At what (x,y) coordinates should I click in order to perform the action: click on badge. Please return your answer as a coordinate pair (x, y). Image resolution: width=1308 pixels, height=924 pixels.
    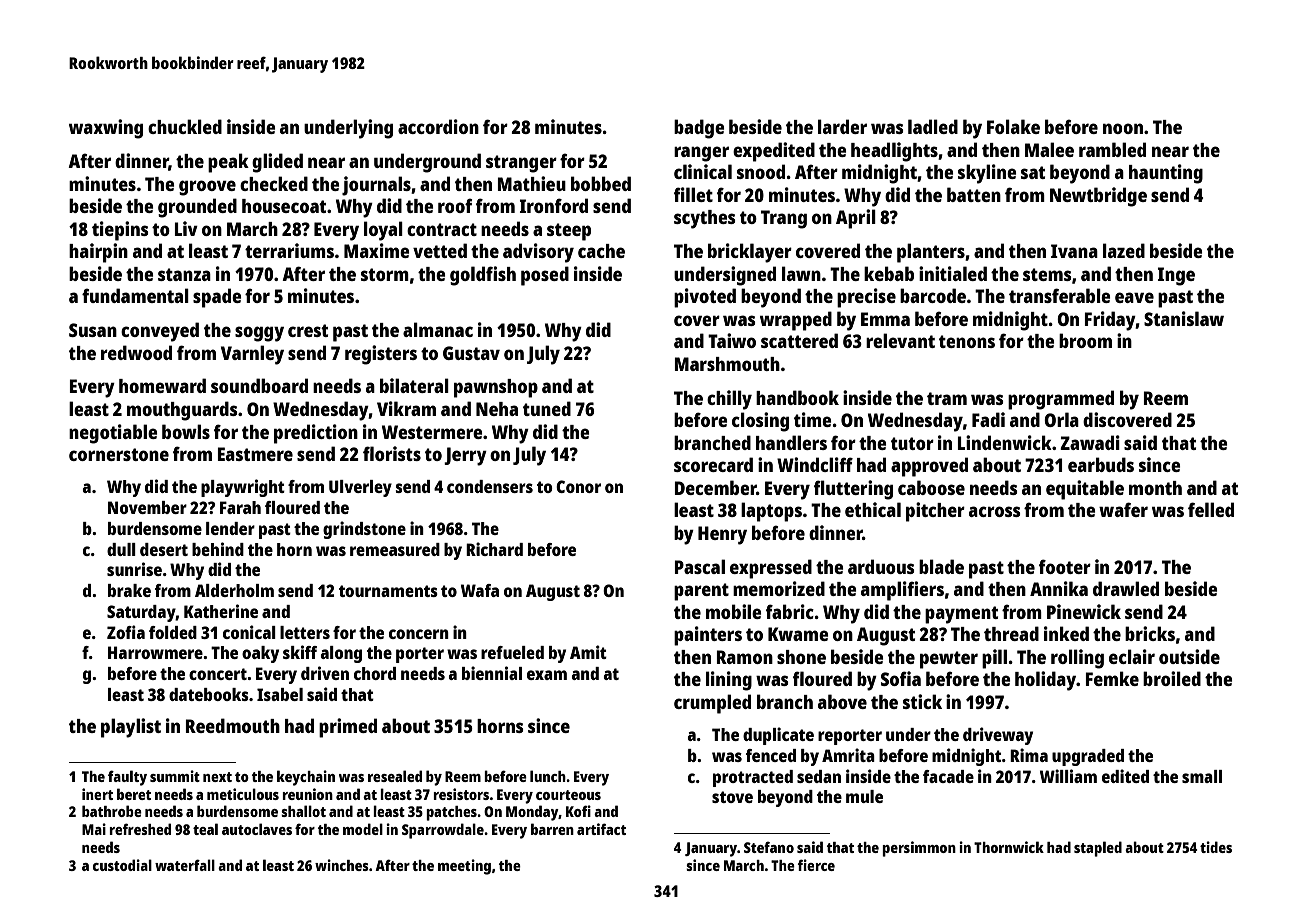
    Looking at the image, I should click on (699, 129).
